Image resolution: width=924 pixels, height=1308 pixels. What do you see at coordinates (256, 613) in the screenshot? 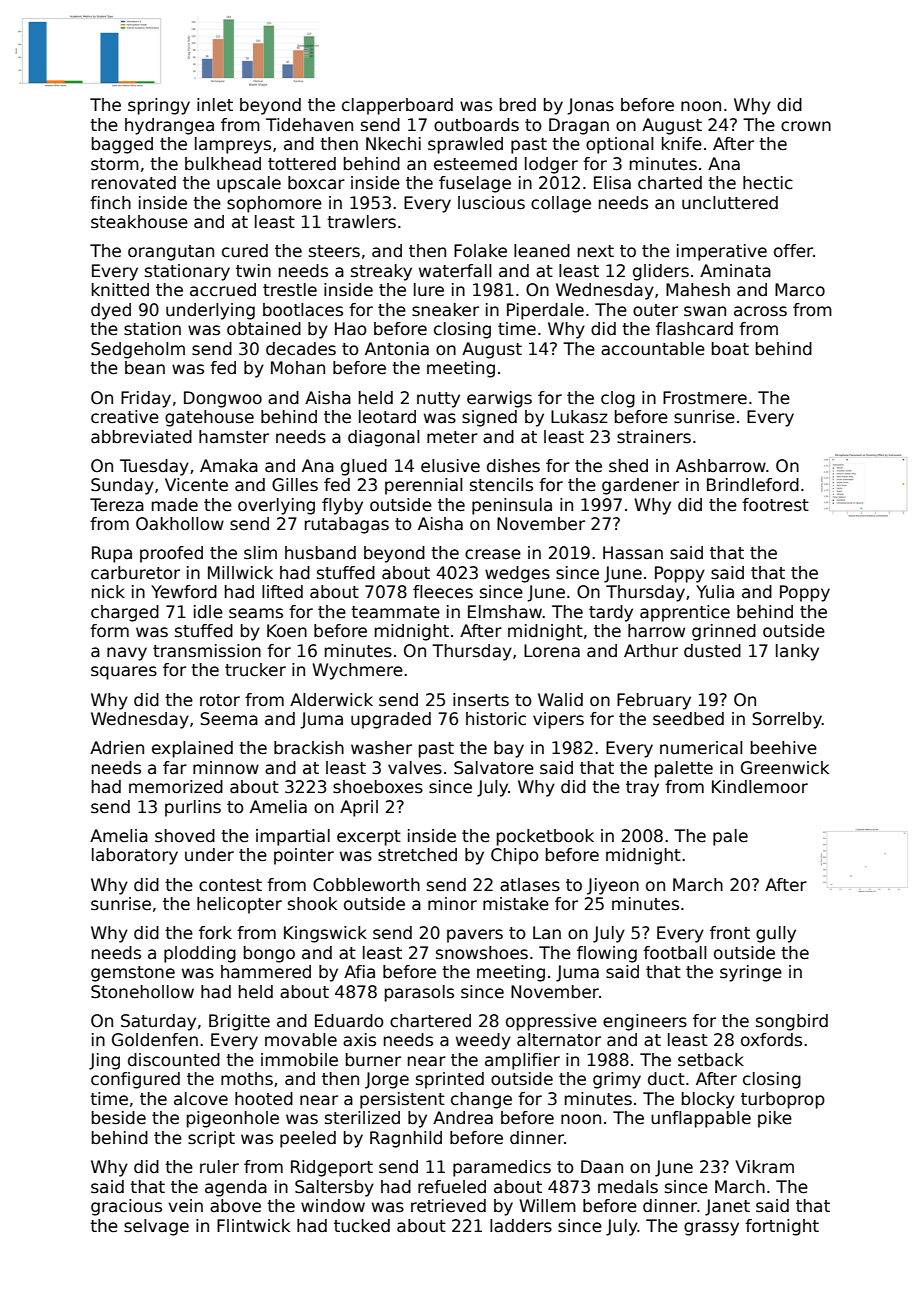
I see `seams` at bounding box center [256, 613].
